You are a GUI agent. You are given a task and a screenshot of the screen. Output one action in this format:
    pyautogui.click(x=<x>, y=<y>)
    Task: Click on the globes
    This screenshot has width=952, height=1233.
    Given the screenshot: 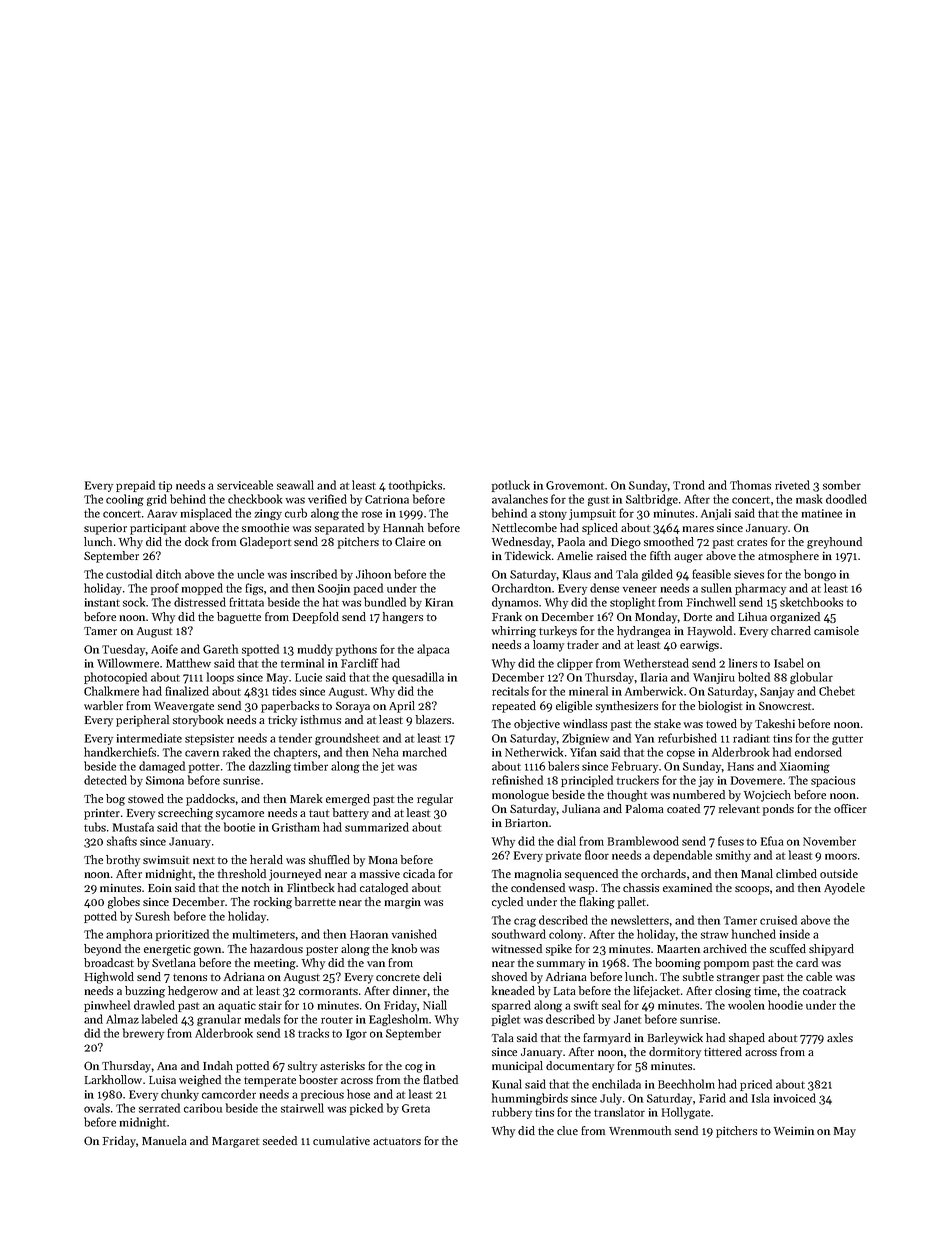 What is the action you would take?
    pyautogui.click(x=124, y=903)
